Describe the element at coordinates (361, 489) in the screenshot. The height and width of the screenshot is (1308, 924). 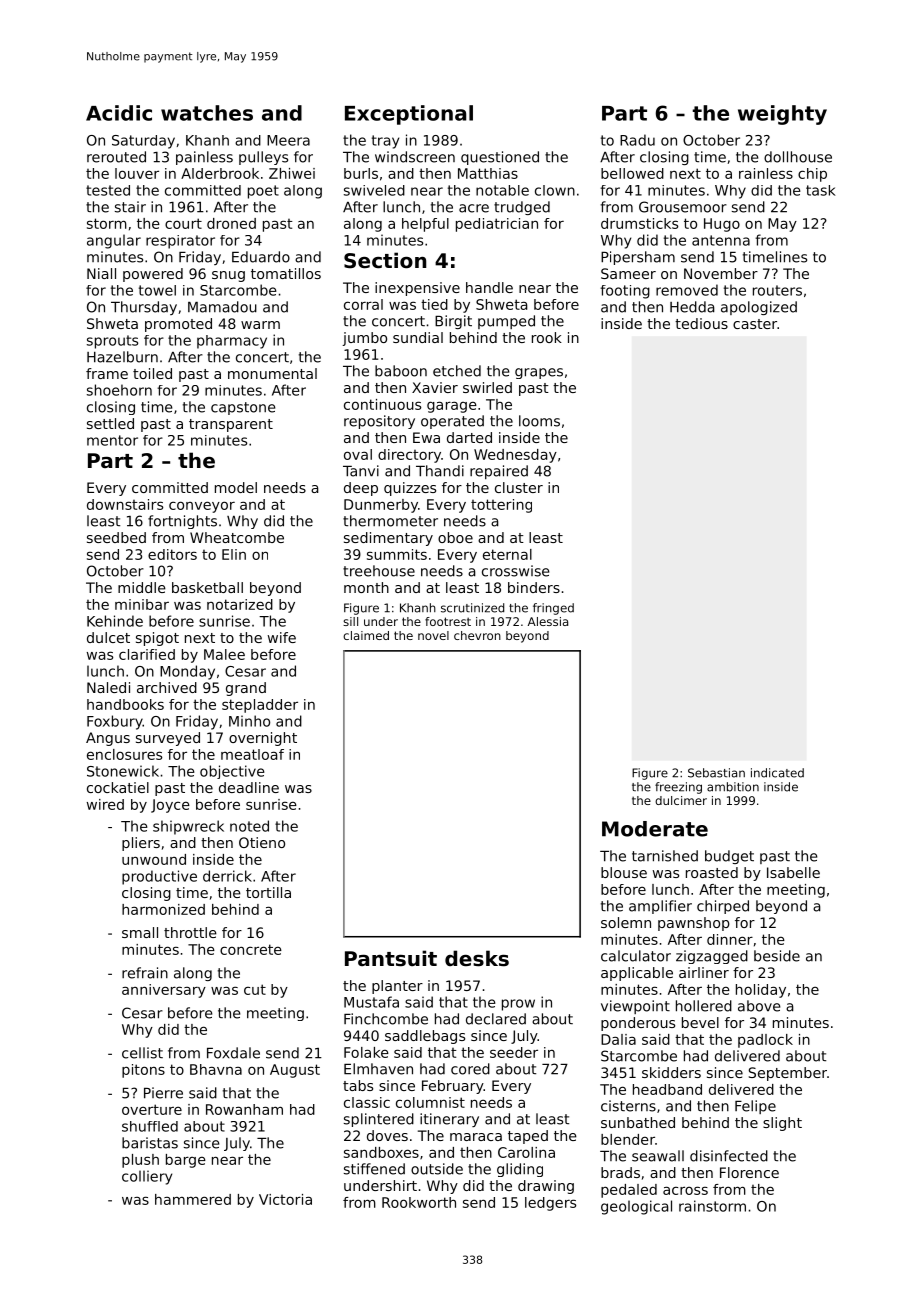
I see `deep` at that location.
